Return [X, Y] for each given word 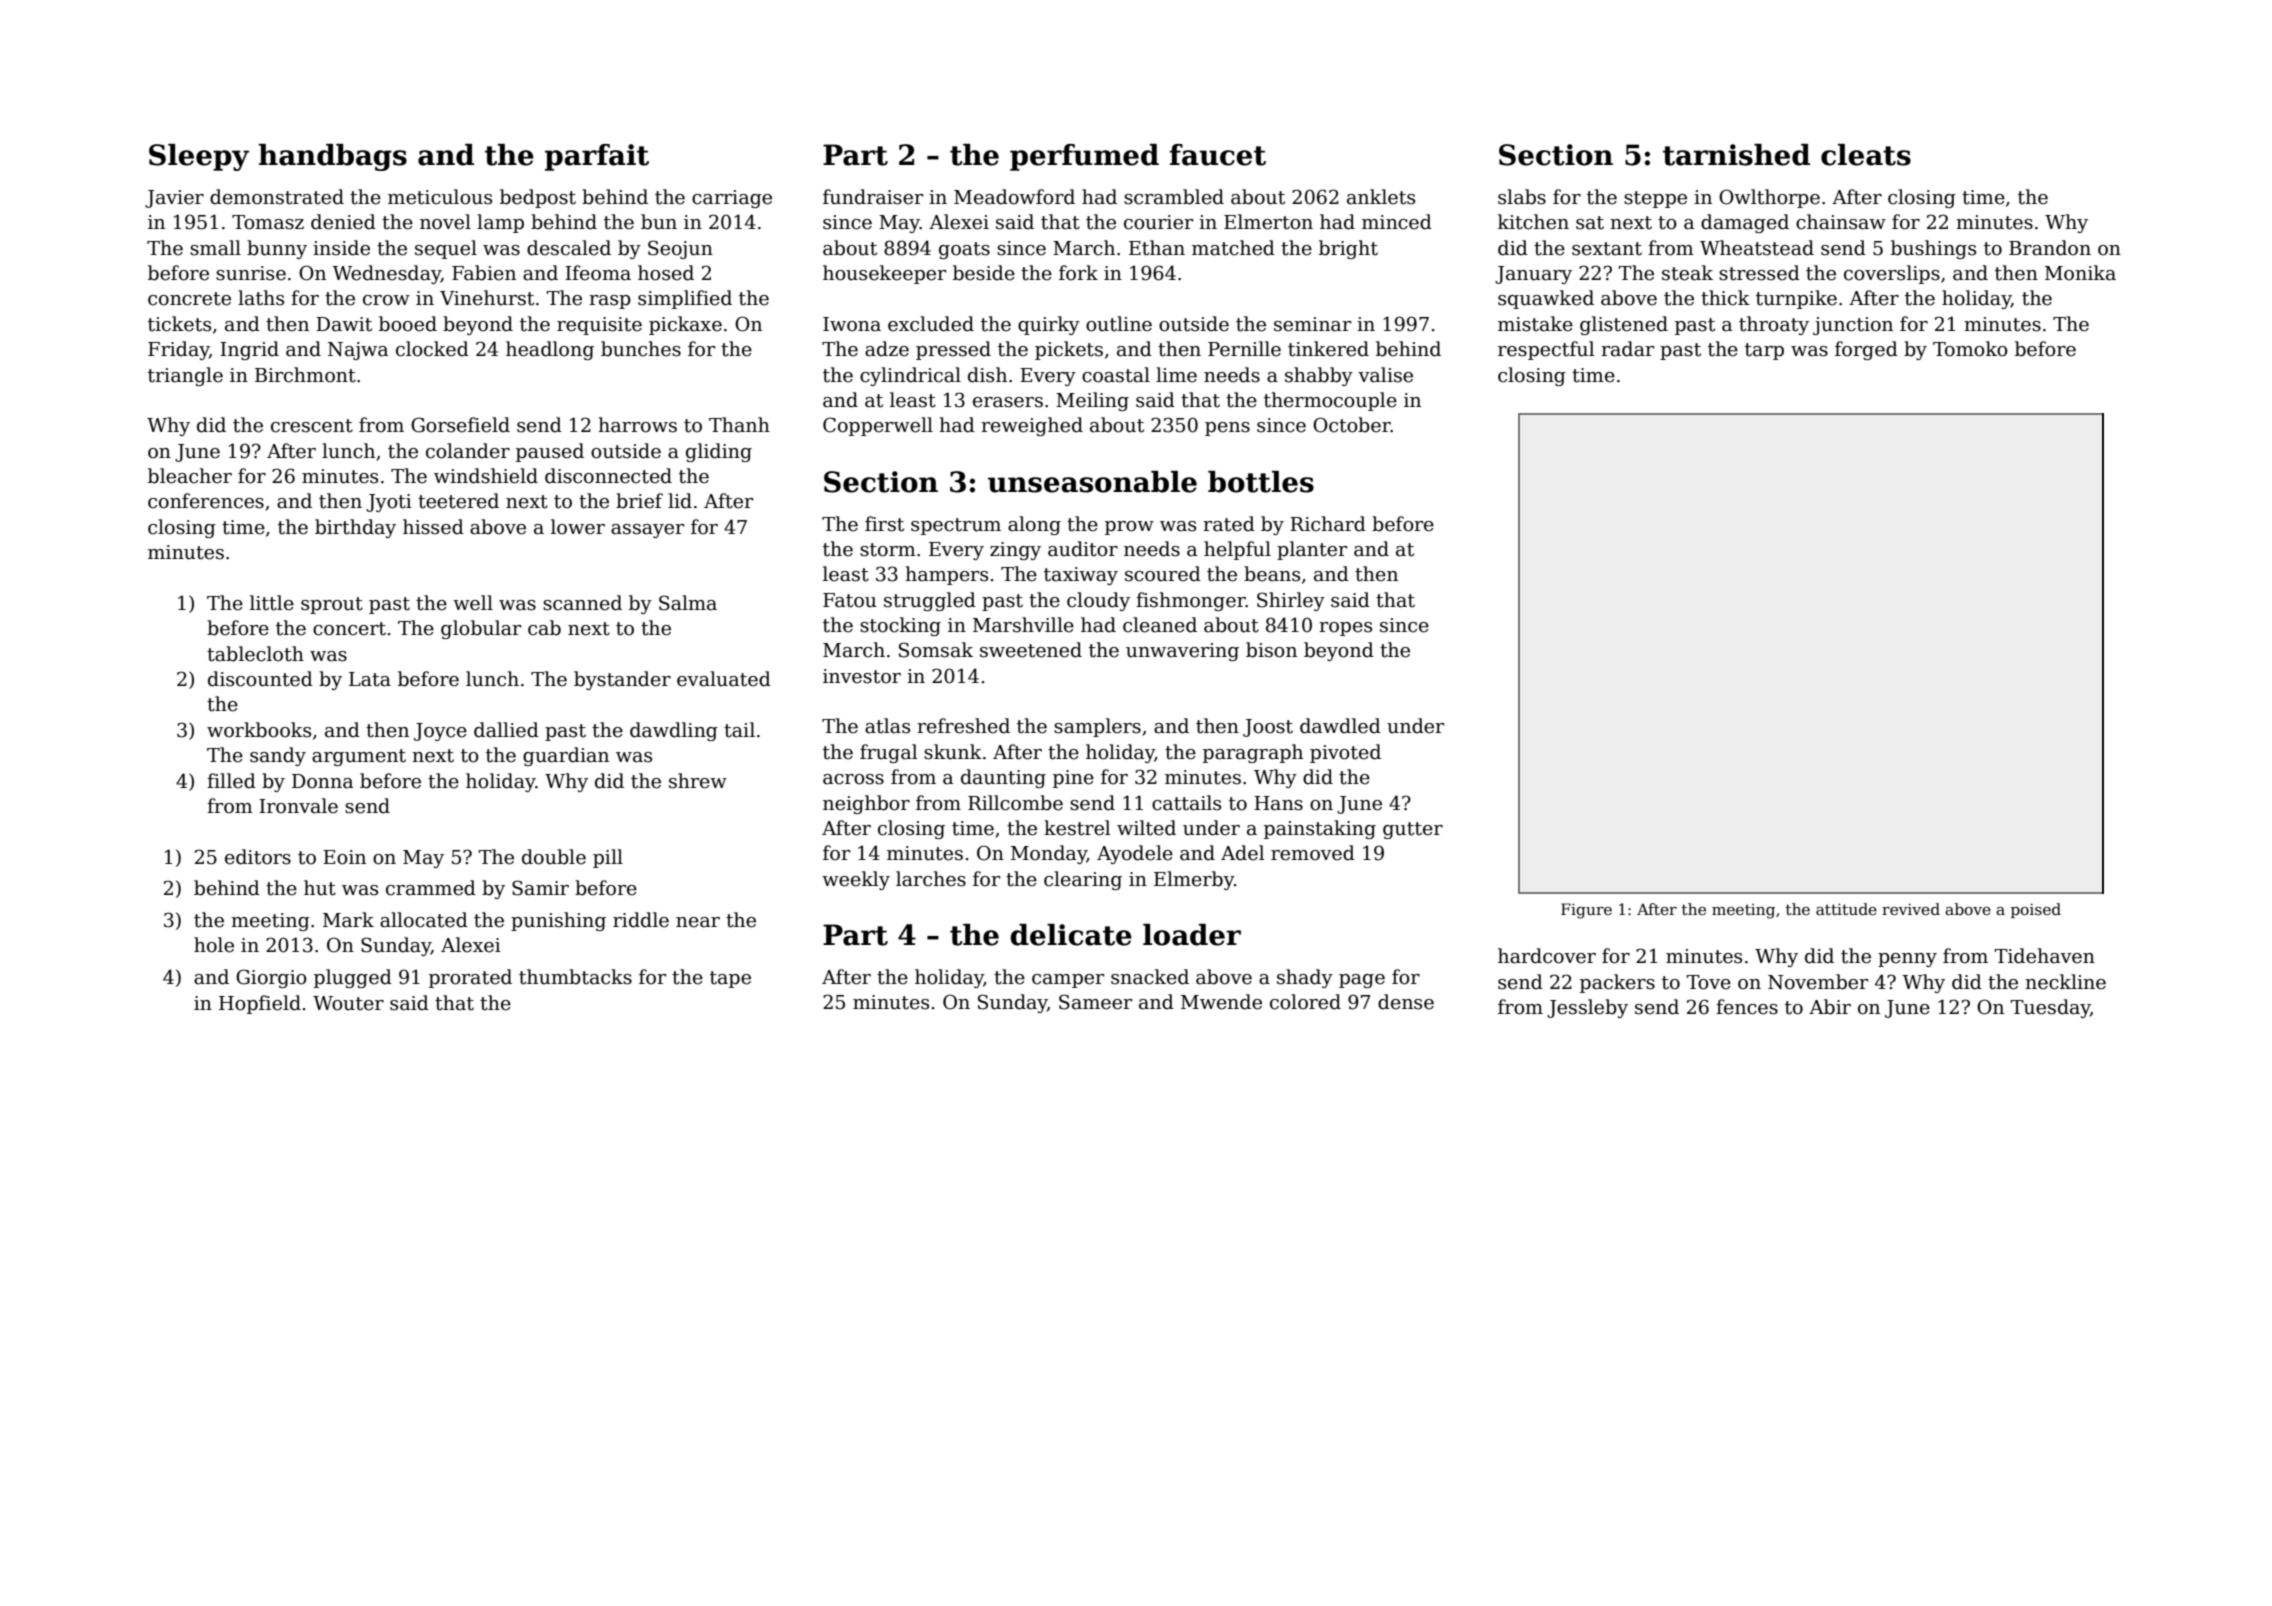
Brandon [2050, 248]
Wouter [348, 1003]
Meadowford [1014, 197]
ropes [1345, 629]
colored [1305, 1002]
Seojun [680, 249]
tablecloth [255, 654]
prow [1129, 528]
